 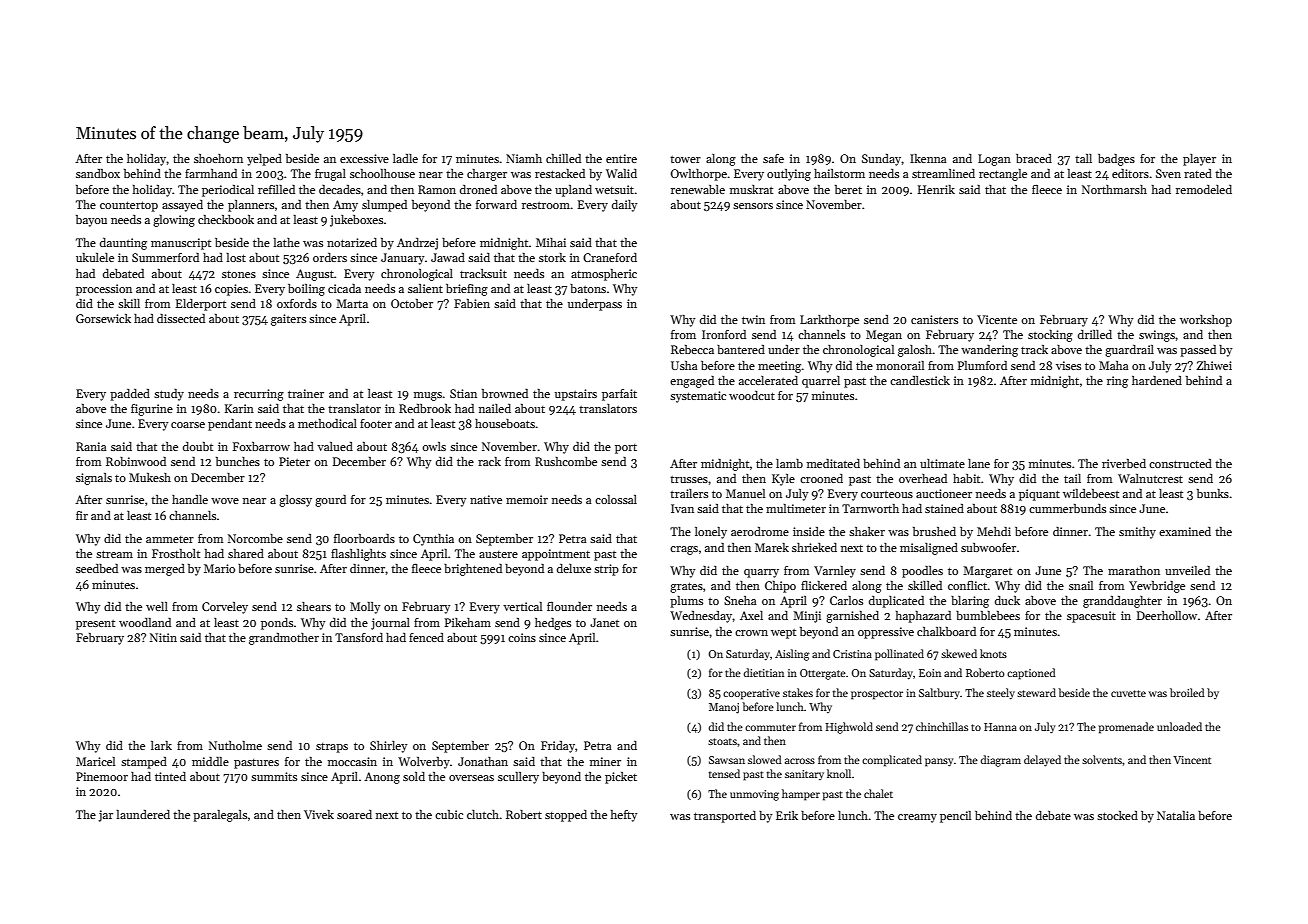 I want to click on Corveley, so click(x=225, y=608).
